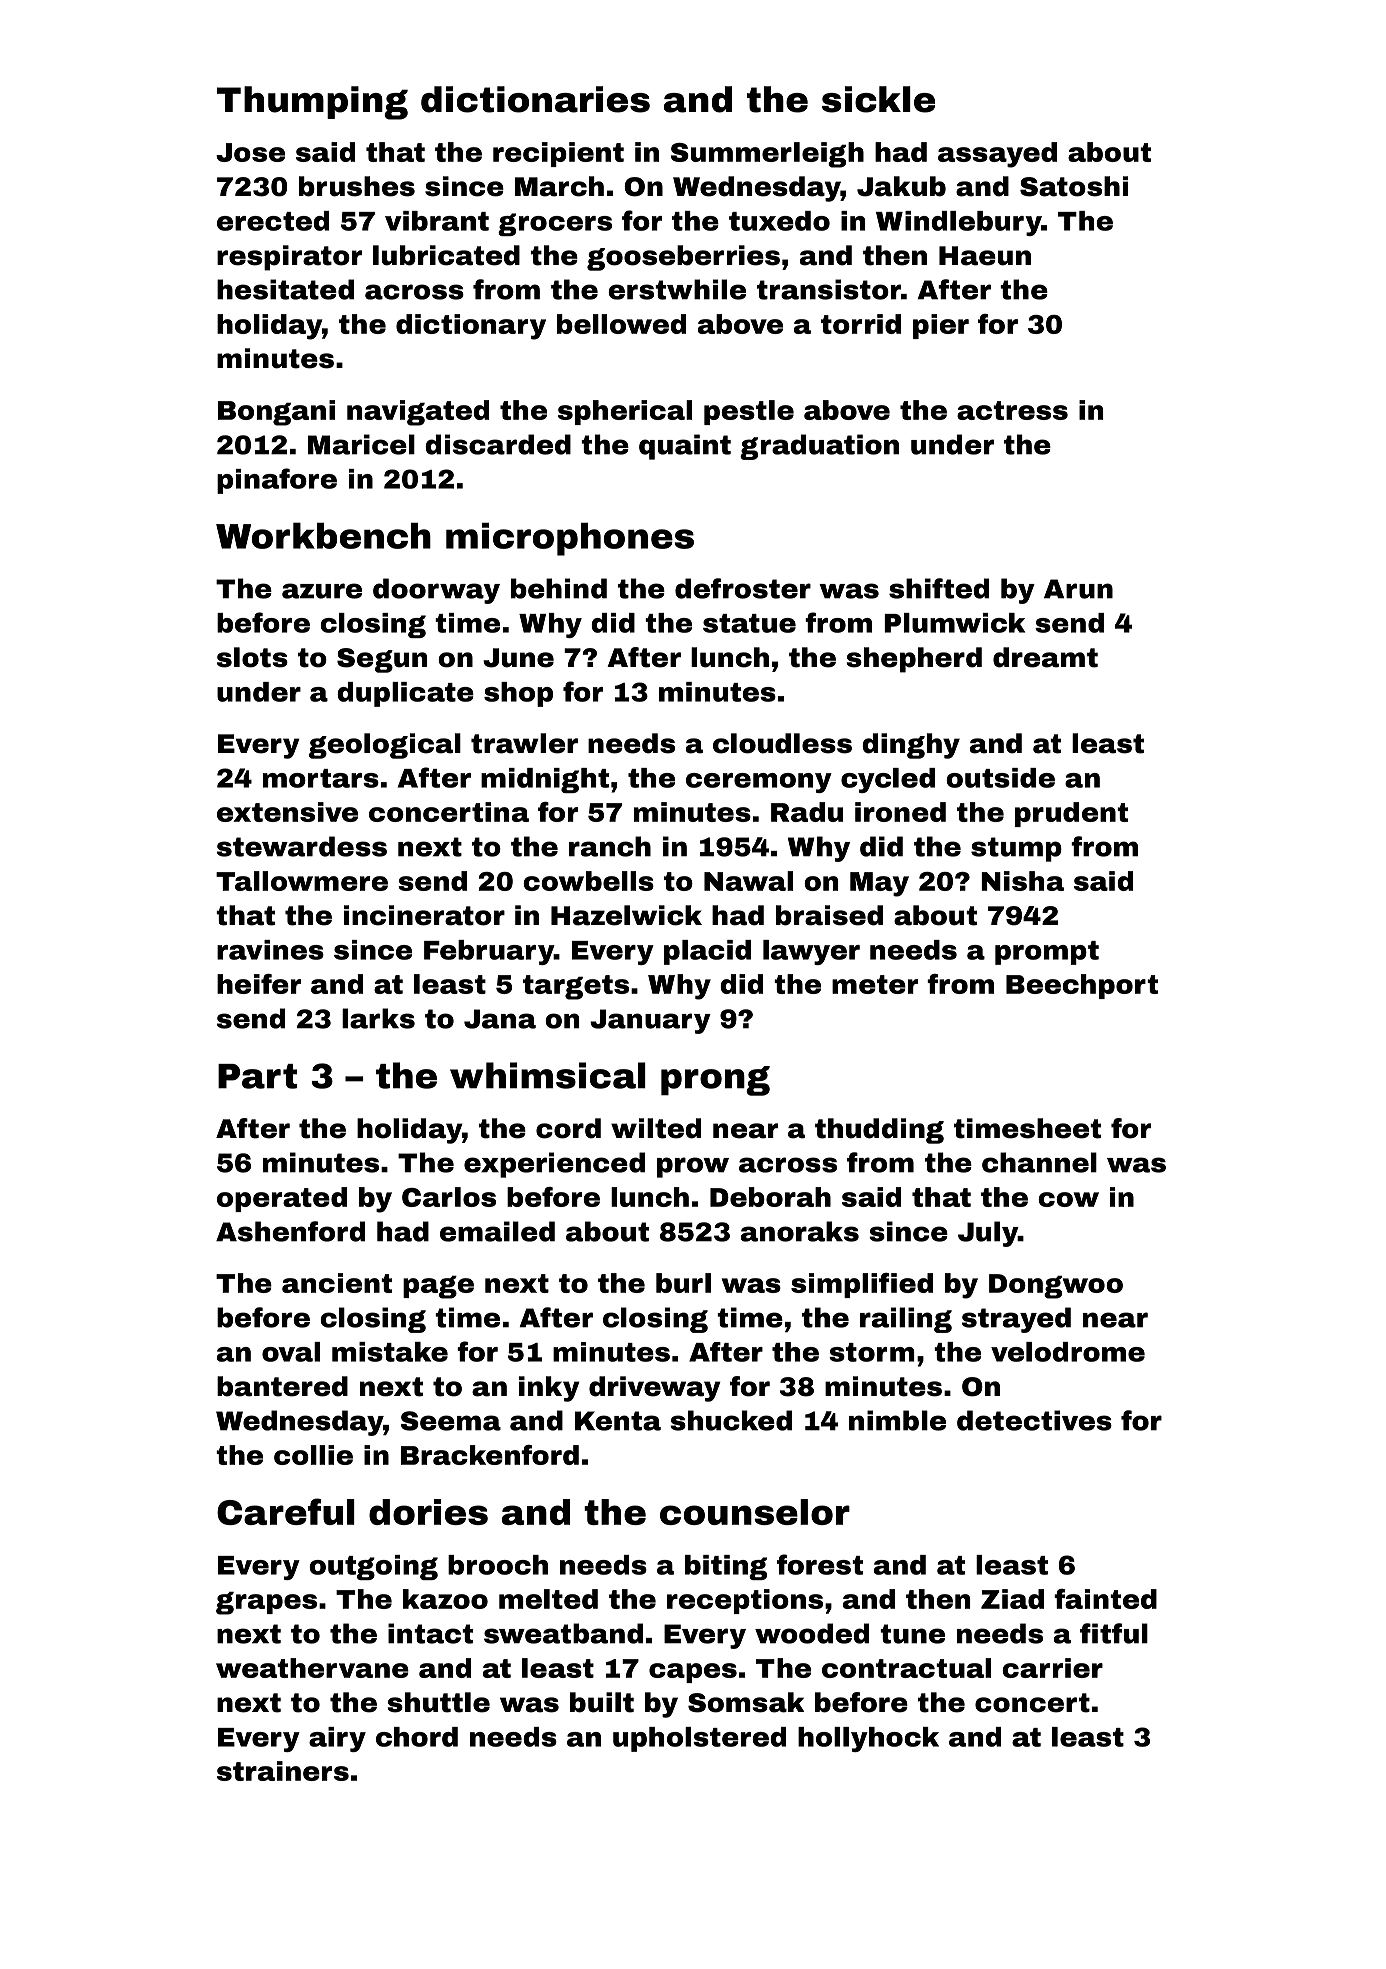 The width and height of the screenshot is (1386, 1969). I want to click on Thumping, so click(312, 103).
